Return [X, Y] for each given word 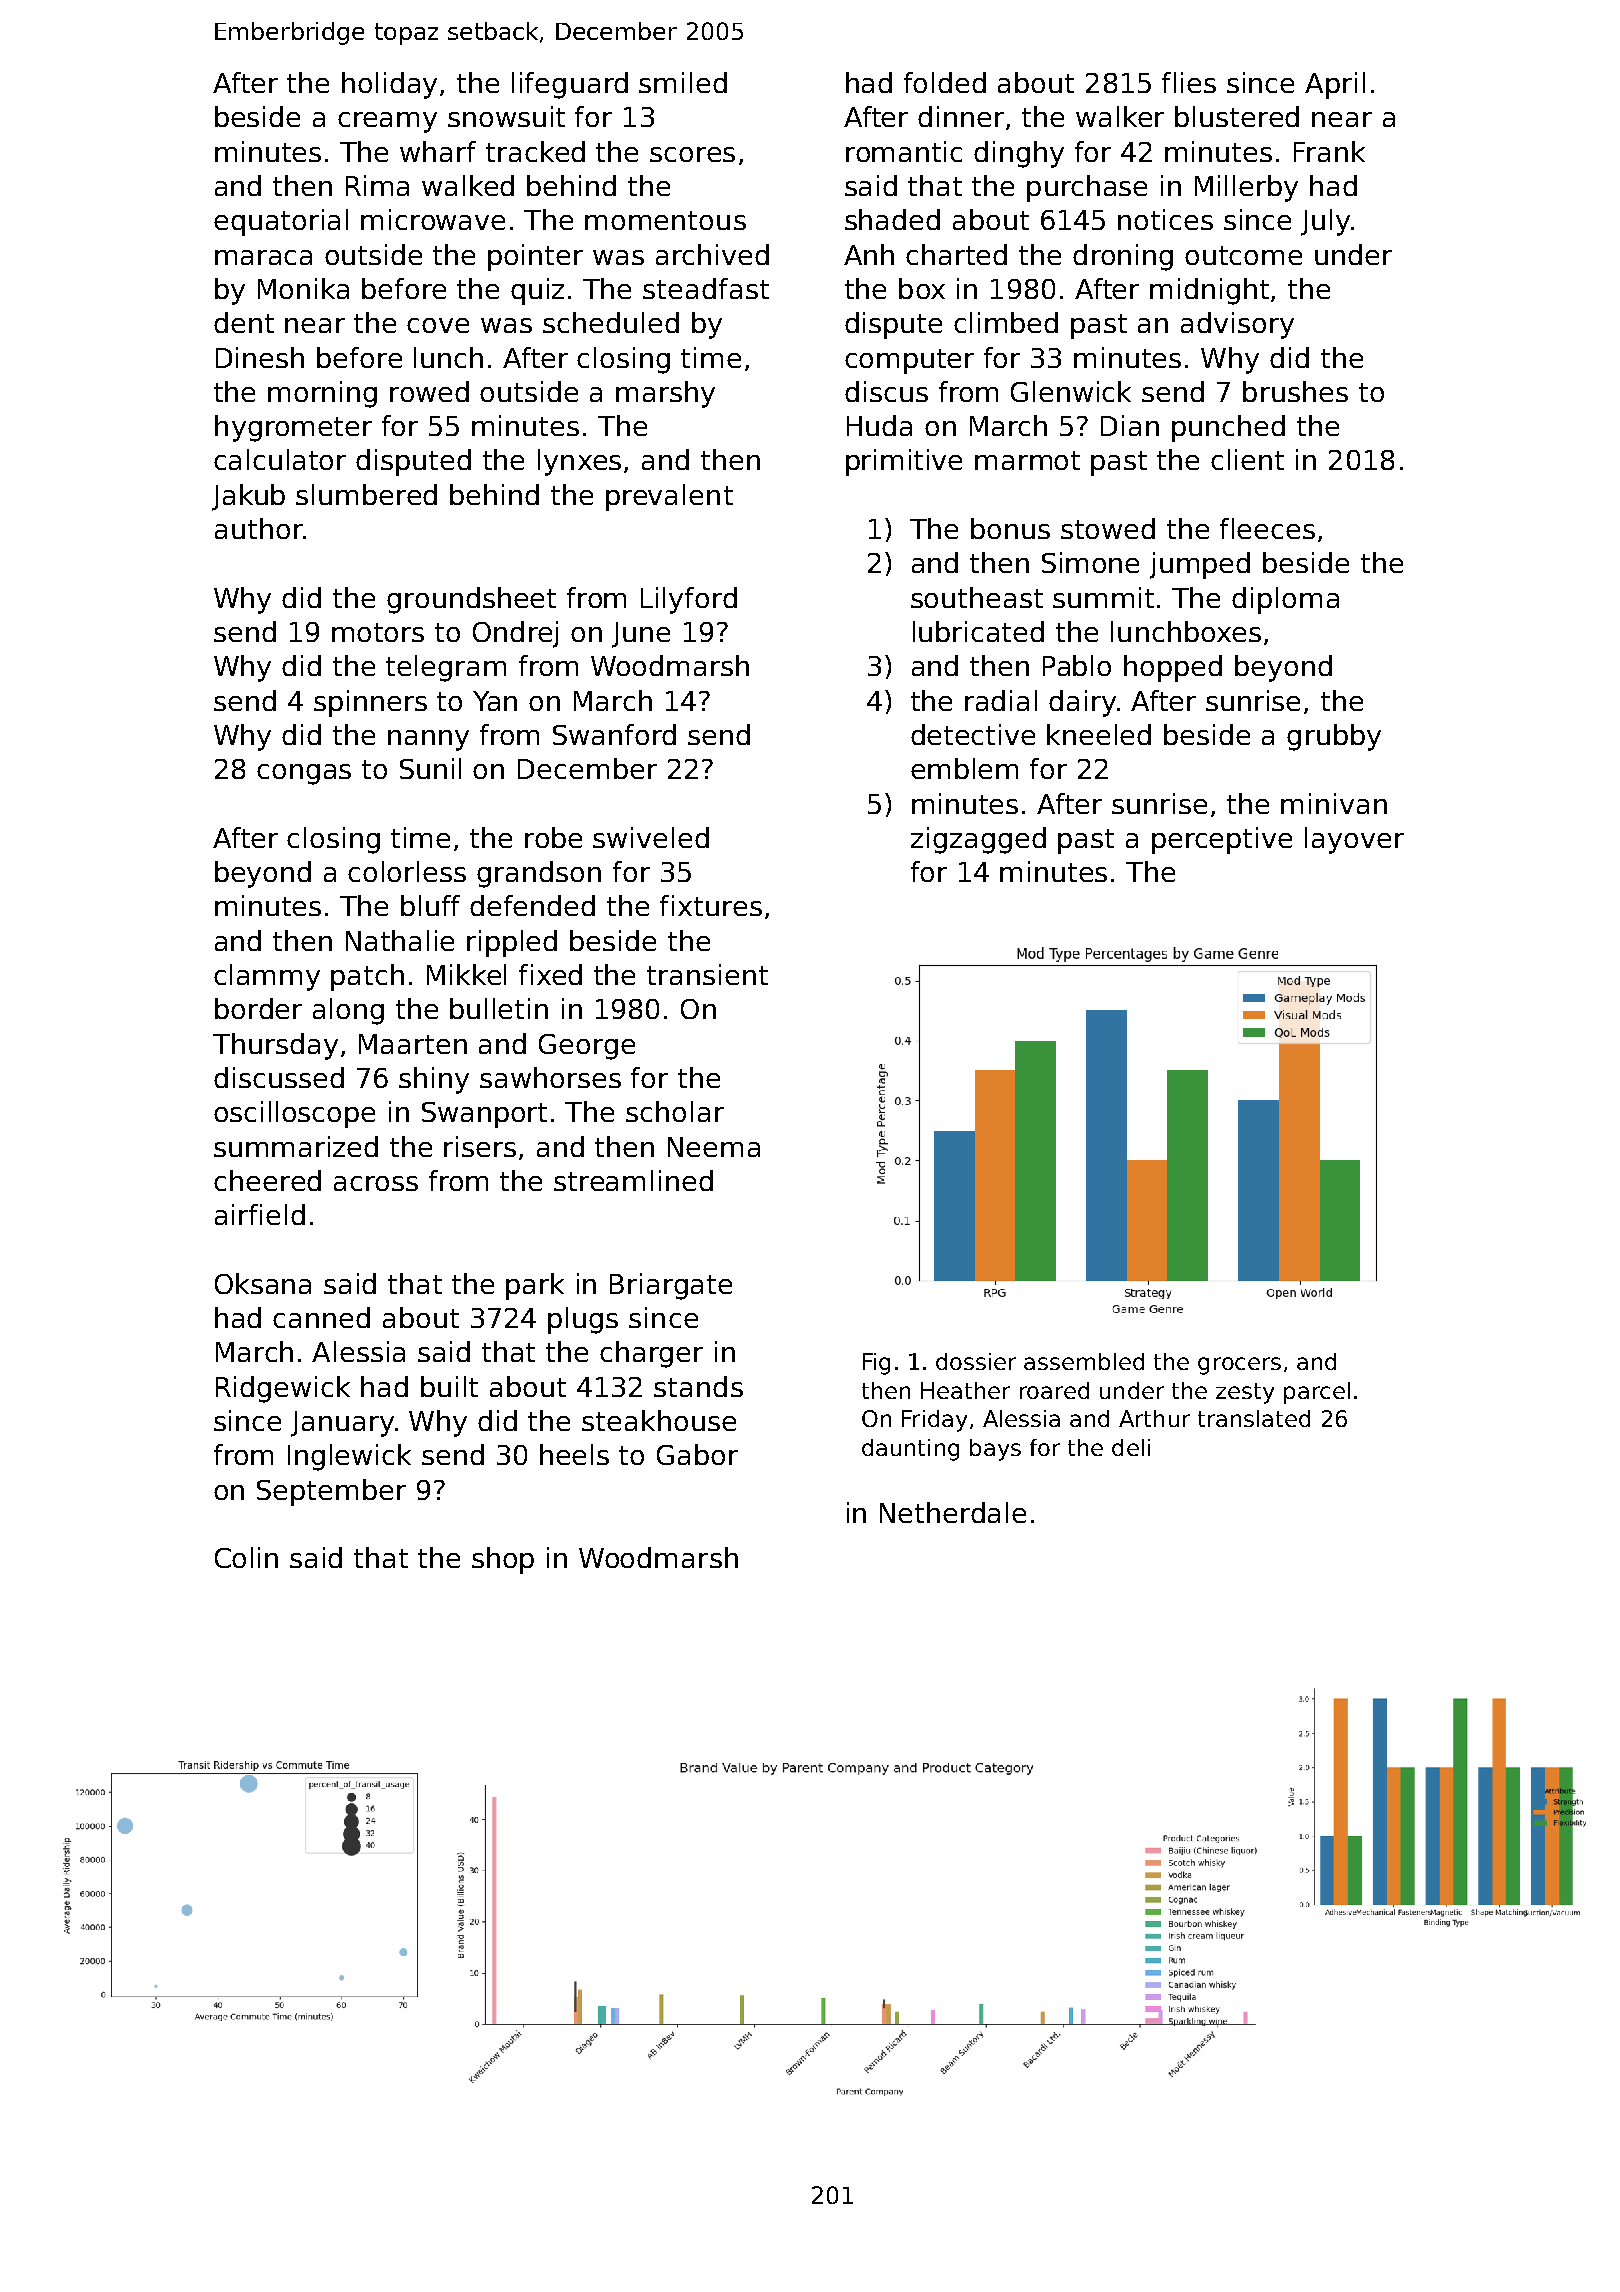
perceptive [1222, 840]
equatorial [281, 222]
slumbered [366, 494]
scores [692, 154]
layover [1354, 840]
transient [707, 974]
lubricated [978, 631]
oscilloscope [294, 1114]
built [449, 1386]
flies [1189, 82]
